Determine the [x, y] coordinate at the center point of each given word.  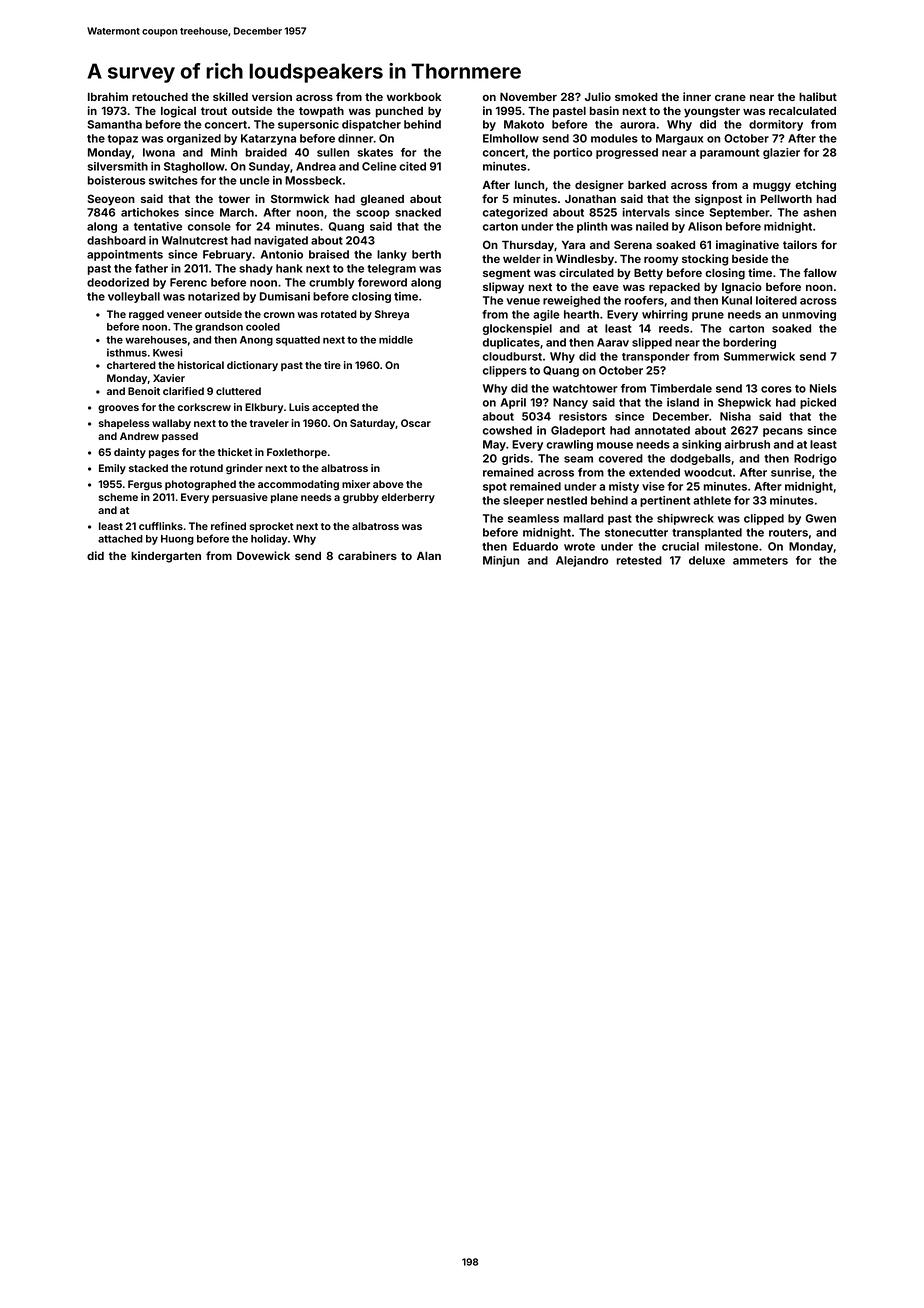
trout [214, 111]
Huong [177, 540]
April [513, 403]
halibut [818, 96]
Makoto [524, 124]
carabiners [367, 555]
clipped [764, 519]
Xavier [169, 378]
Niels [823, 388]
